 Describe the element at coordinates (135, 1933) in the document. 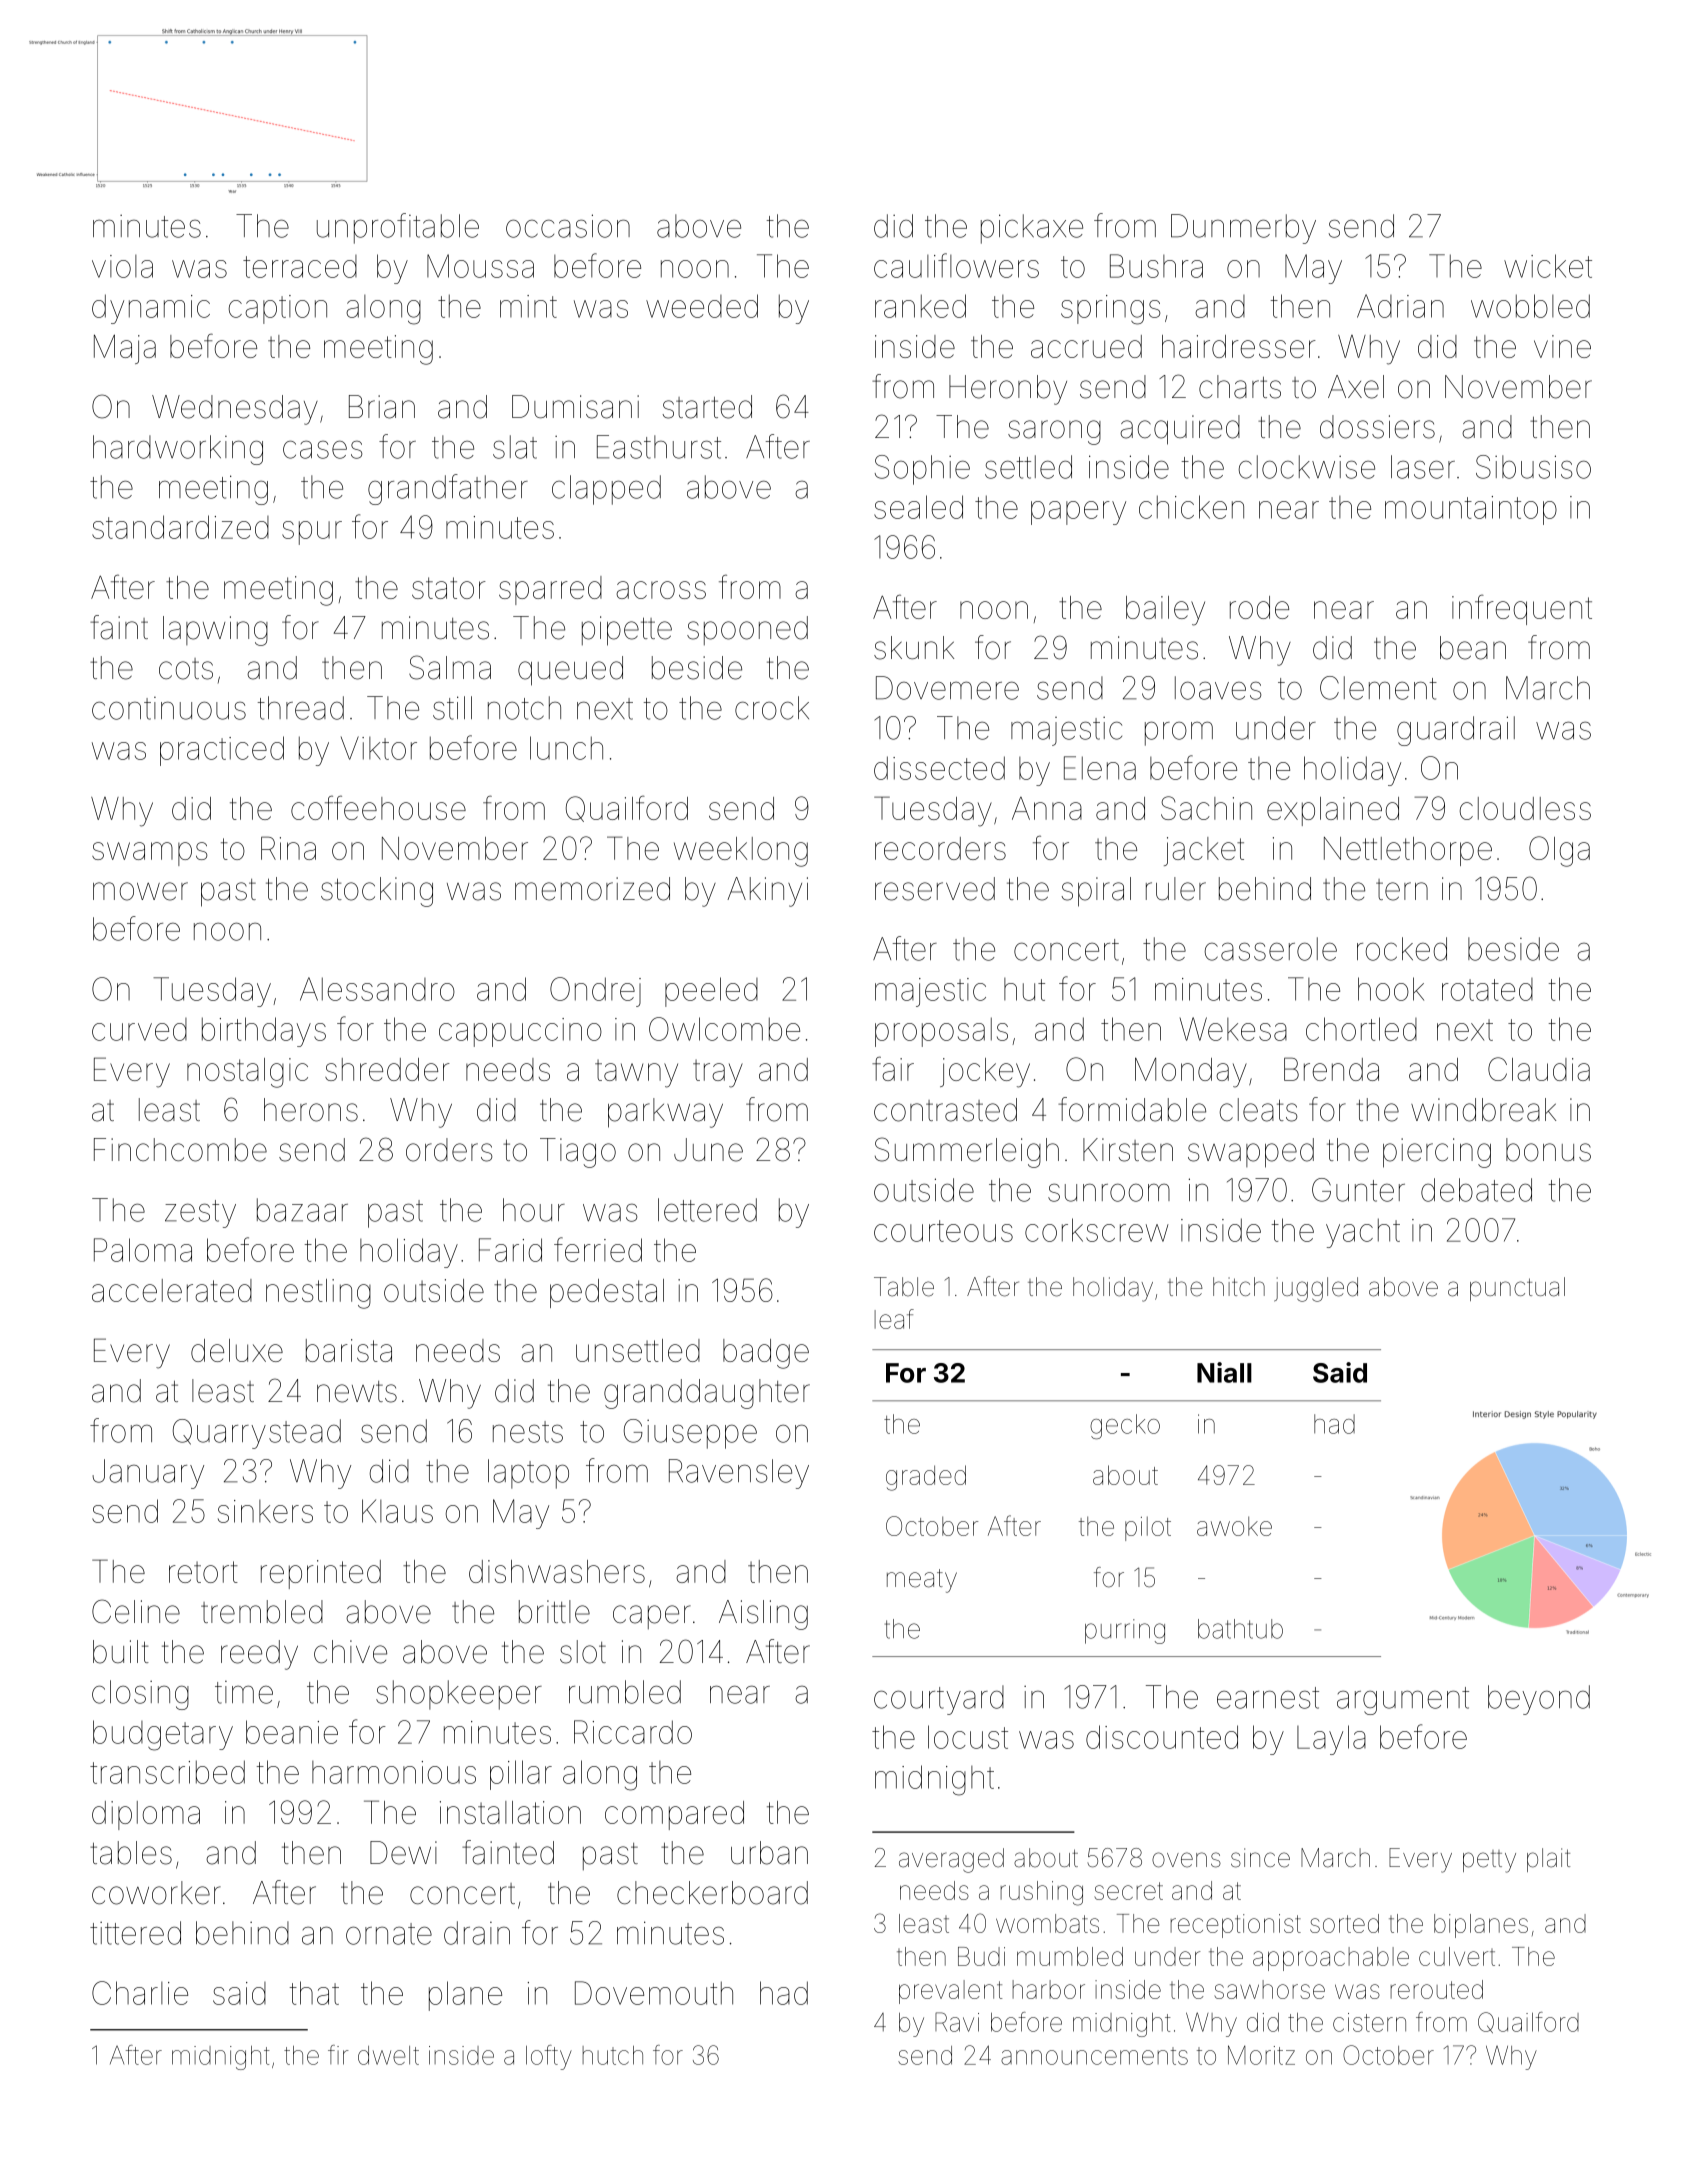

I see `tittered` at that location.
